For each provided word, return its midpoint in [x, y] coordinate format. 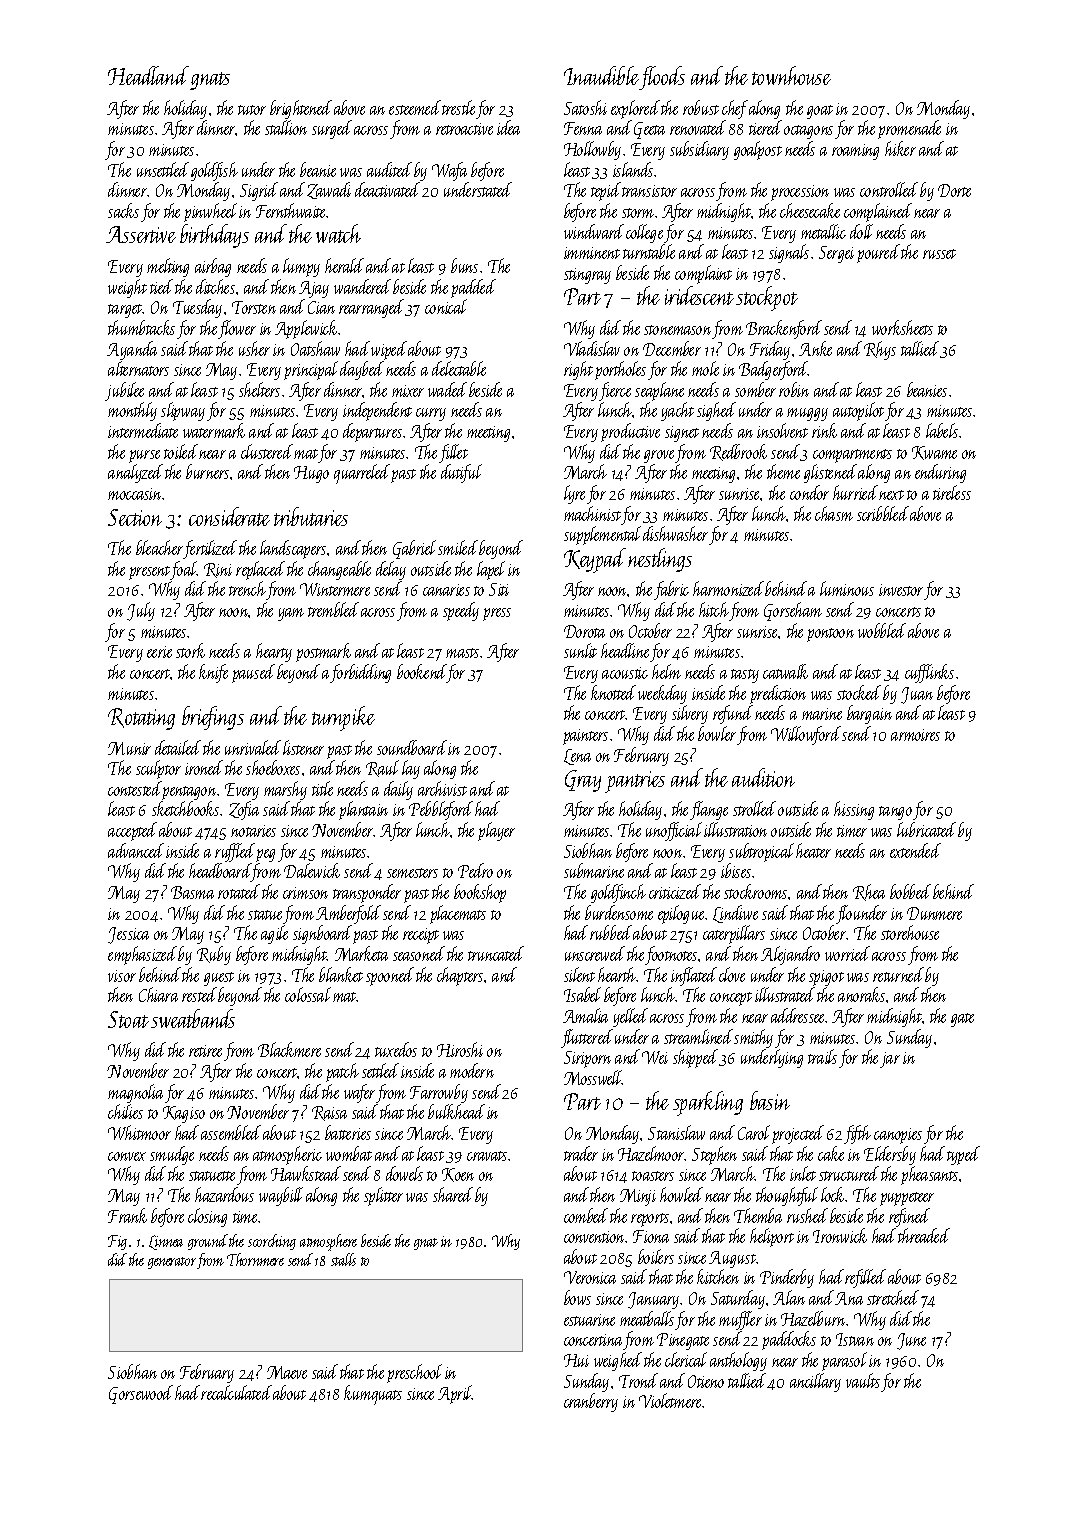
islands [633, 169]
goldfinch [618, 893]
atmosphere [328, 1242]
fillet [453, 453]
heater [813, 850]
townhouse [791, 75]
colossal [308, 994]
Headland [148, 75]
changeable [339, 570]
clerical [686, 1359]
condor [809, 492]
